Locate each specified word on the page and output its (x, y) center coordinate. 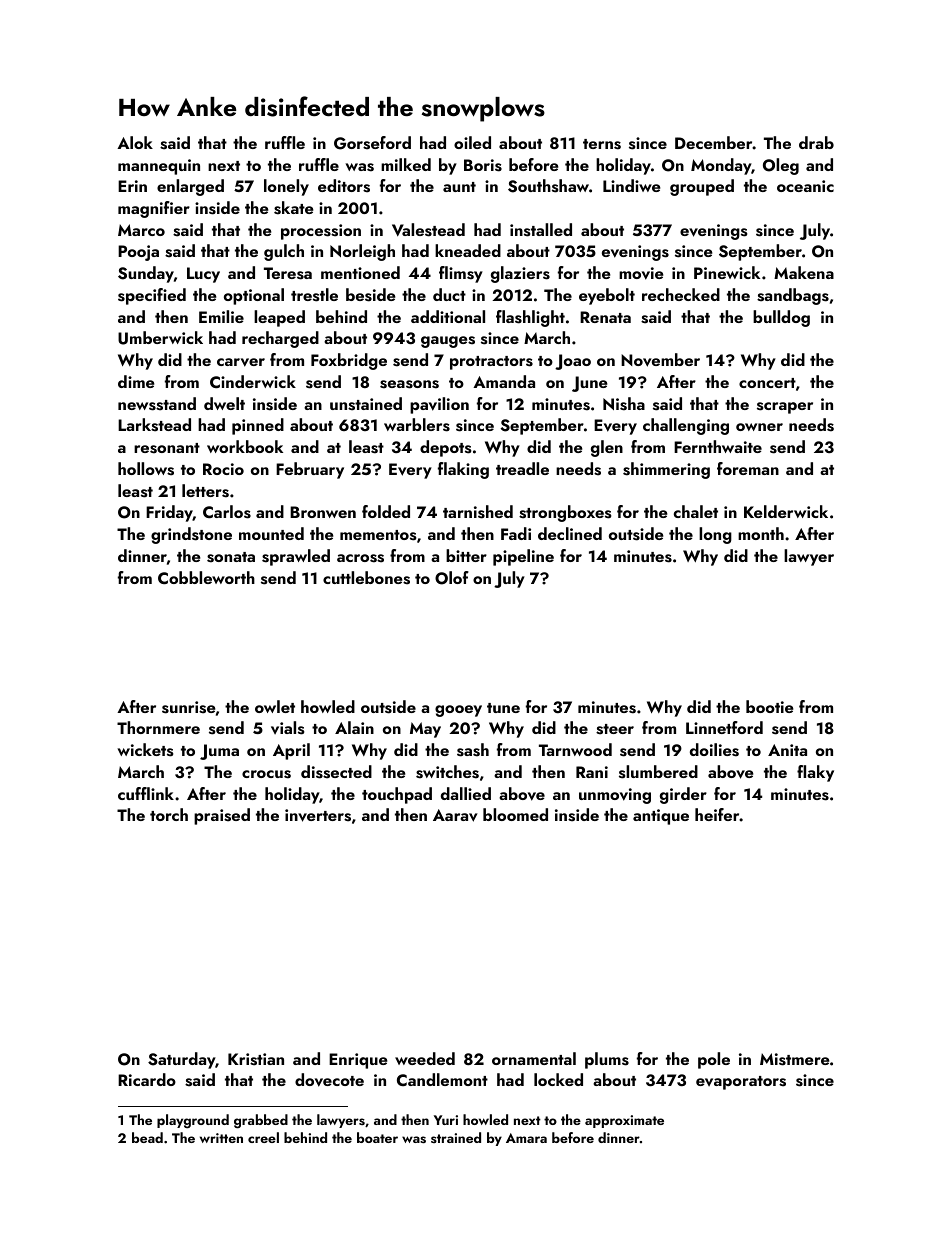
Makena (804, 272)
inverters (318, 815)
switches (447, 772)
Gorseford (372, 143)
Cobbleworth (206, 577)
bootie (769, 706)
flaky (815, 773)
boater (377, 1137)
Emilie (221, 316)
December (714, 142)
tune (503, 708)
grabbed (261, 1121)
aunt (459, 187)
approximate (624, 1121)
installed (541, 230)
